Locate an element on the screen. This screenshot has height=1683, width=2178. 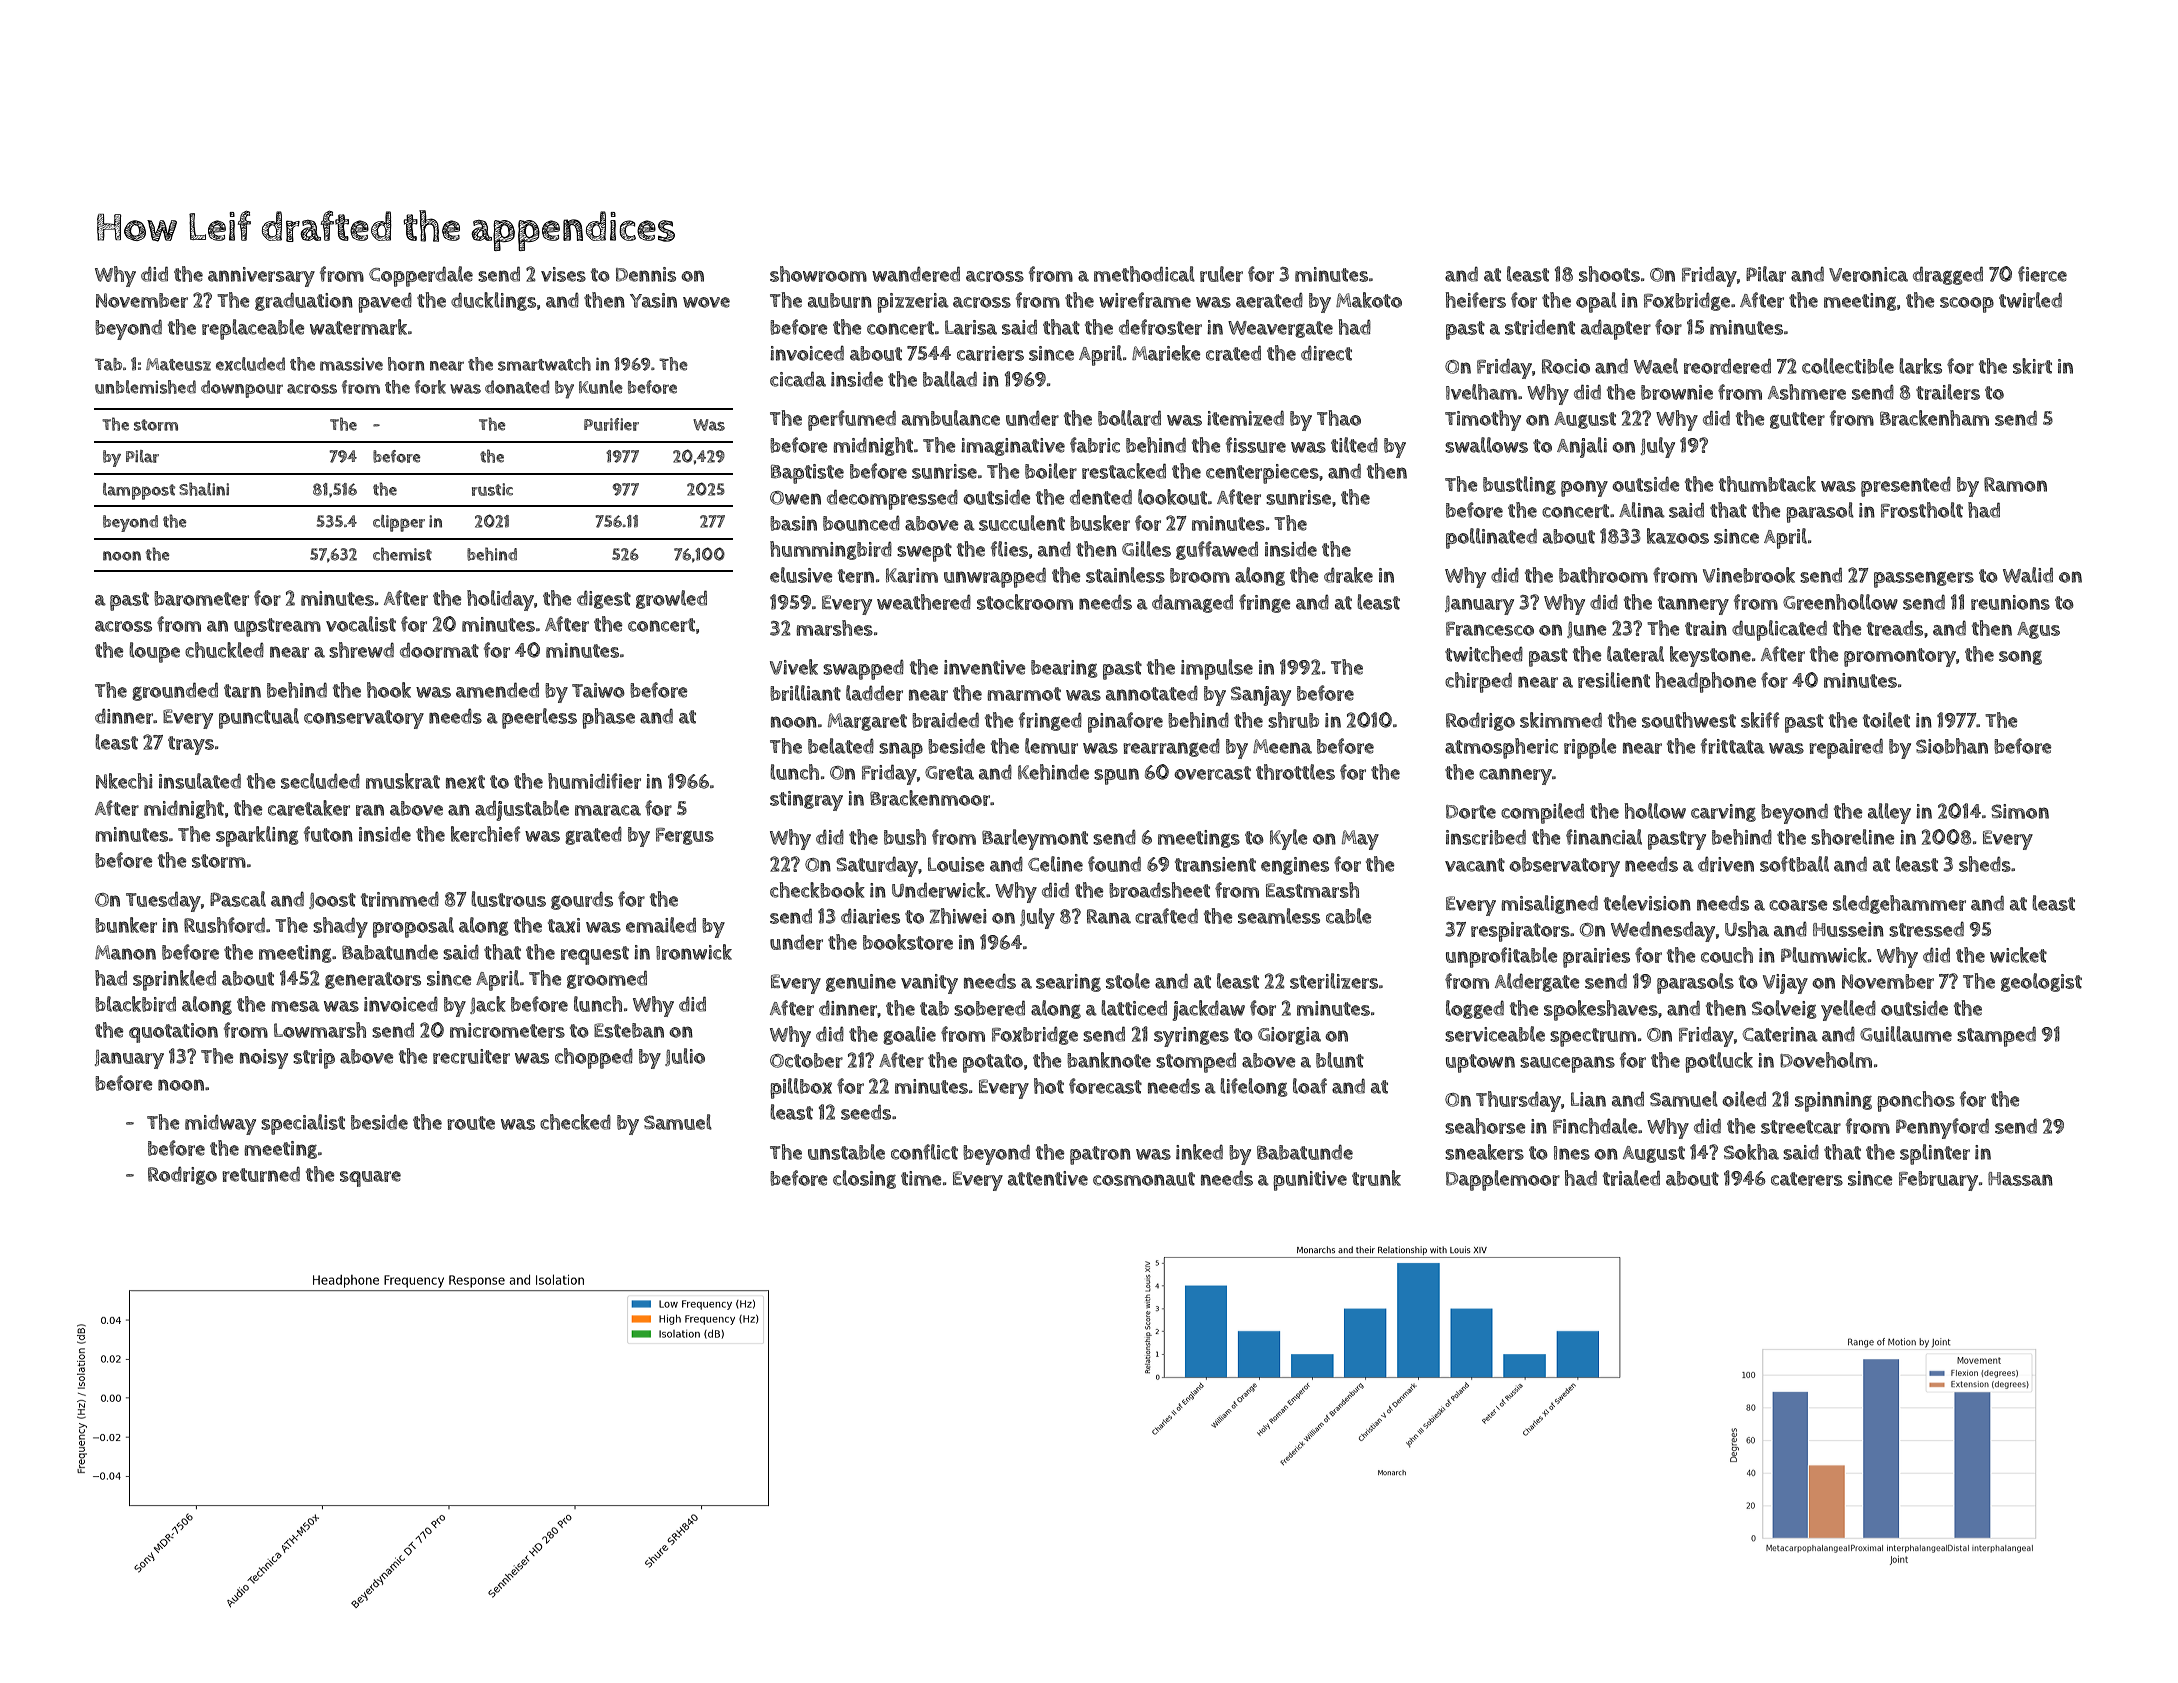
television is located at coordinates (1647, 903).
